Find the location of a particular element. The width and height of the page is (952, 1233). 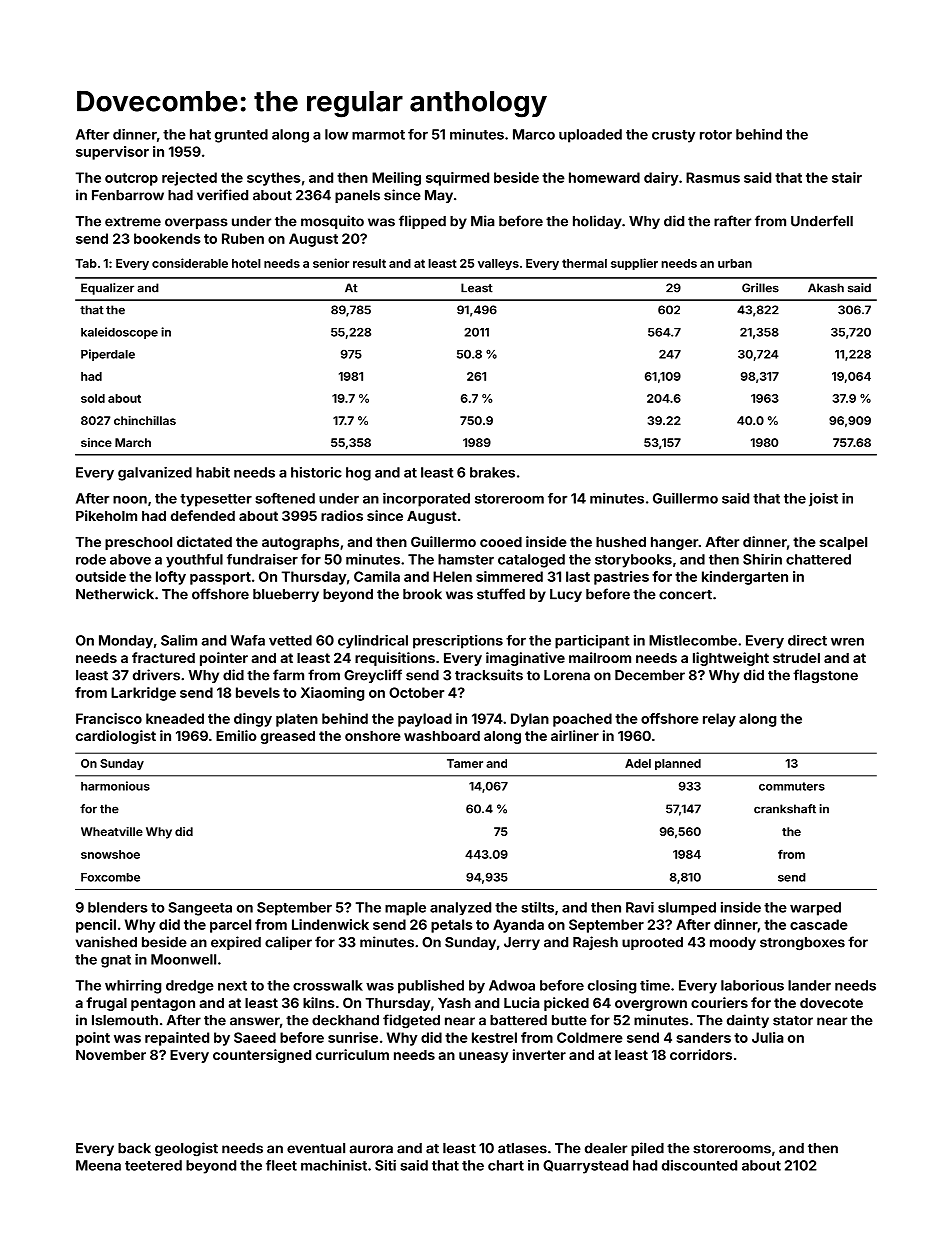

discounted is located at coordinates (699, 1165).
